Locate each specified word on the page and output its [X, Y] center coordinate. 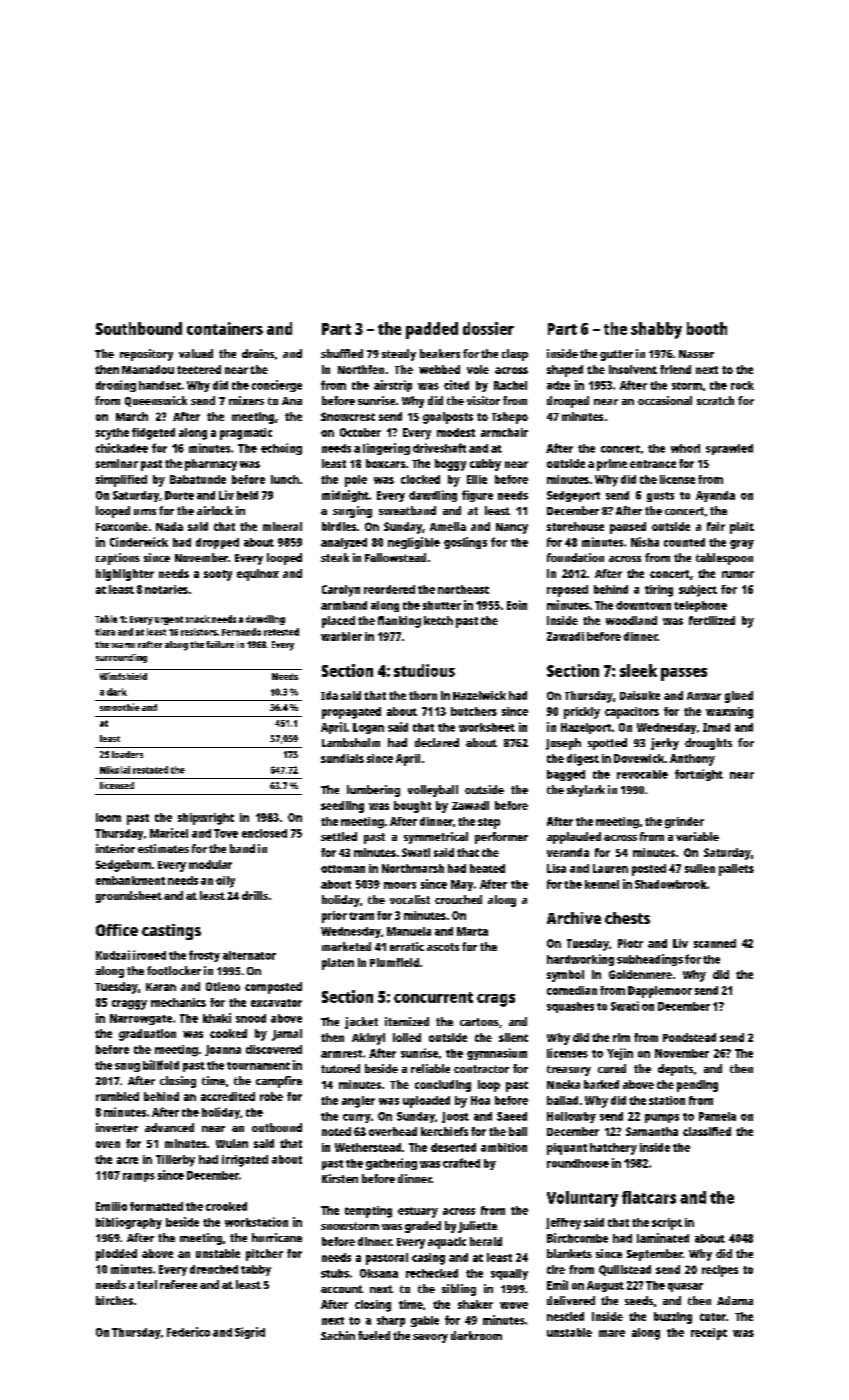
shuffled [342, 353]
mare [612, 1333]
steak [335, 557]
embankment [130, 880]
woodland [631, 620]
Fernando [241, 632]
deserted [453, 1147]
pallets [736, 870]
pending [697, 1086]
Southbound [139, 328]
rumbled [117, 1096]
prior [334, 917]
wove [514, 1305]
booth [707, 328]
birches [114, 1300]
